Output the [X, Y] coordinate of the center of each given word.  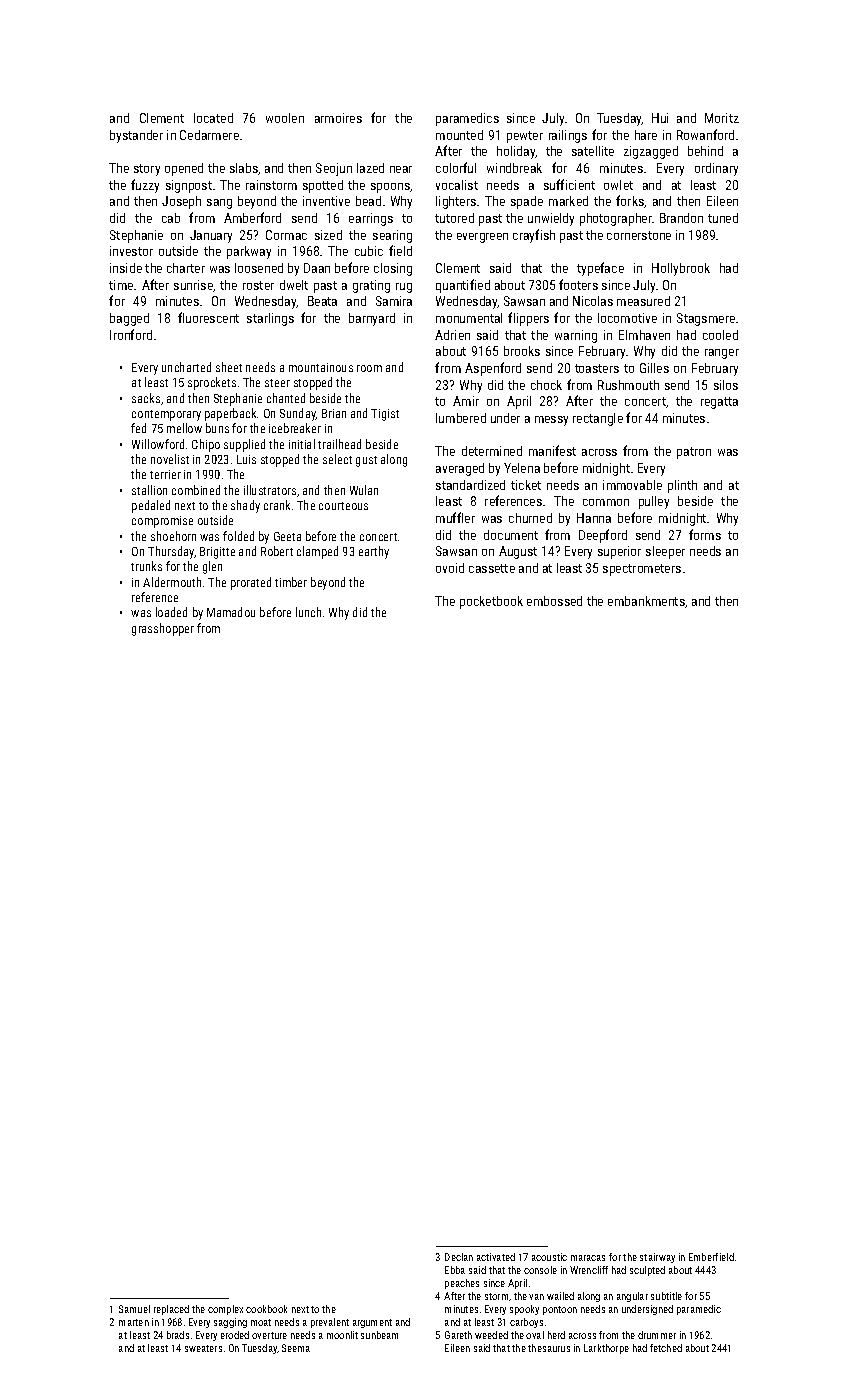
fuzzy [145, 186]
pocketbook [491, 602]
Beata [322, 301]
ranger [722, 354]
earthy [374, 552]
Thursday [171, 552]
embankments [646, 601]
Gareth [458, 1335]
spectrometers [642, 570]
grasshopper [163, 629]
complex [225, 1310]
